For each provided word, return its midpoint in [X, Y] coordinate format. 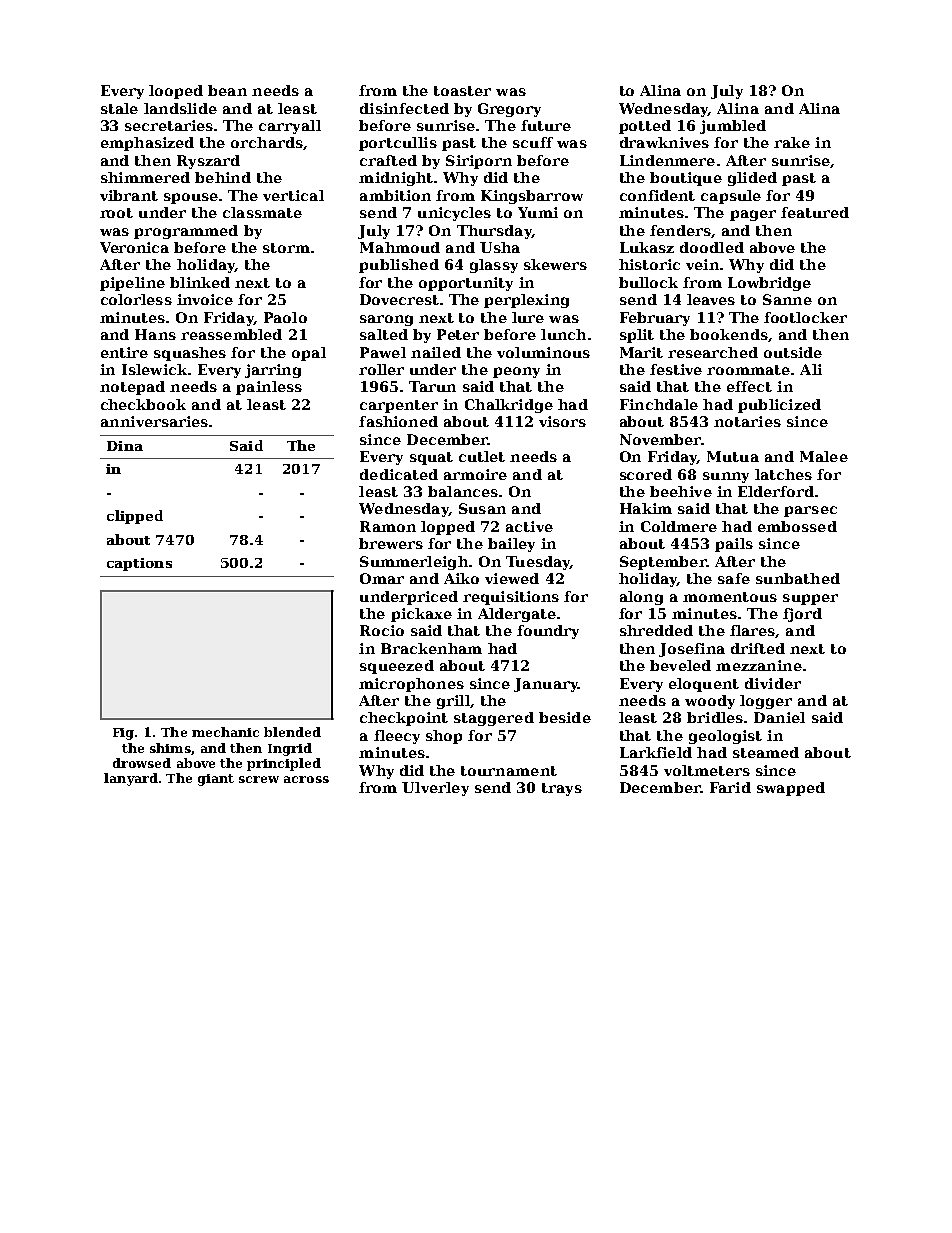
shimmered [145, 177]
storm [286, 248]
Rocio [382, 630]
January [546, 685]
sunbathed [798, 578]
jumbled [733, 127]
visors [562, 421]
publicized [779, 406]
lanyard [131, 779]
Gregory [509, 110]
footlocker [805, 317]
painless [269, 388]
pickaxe [421, 615]
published [399, 266]
